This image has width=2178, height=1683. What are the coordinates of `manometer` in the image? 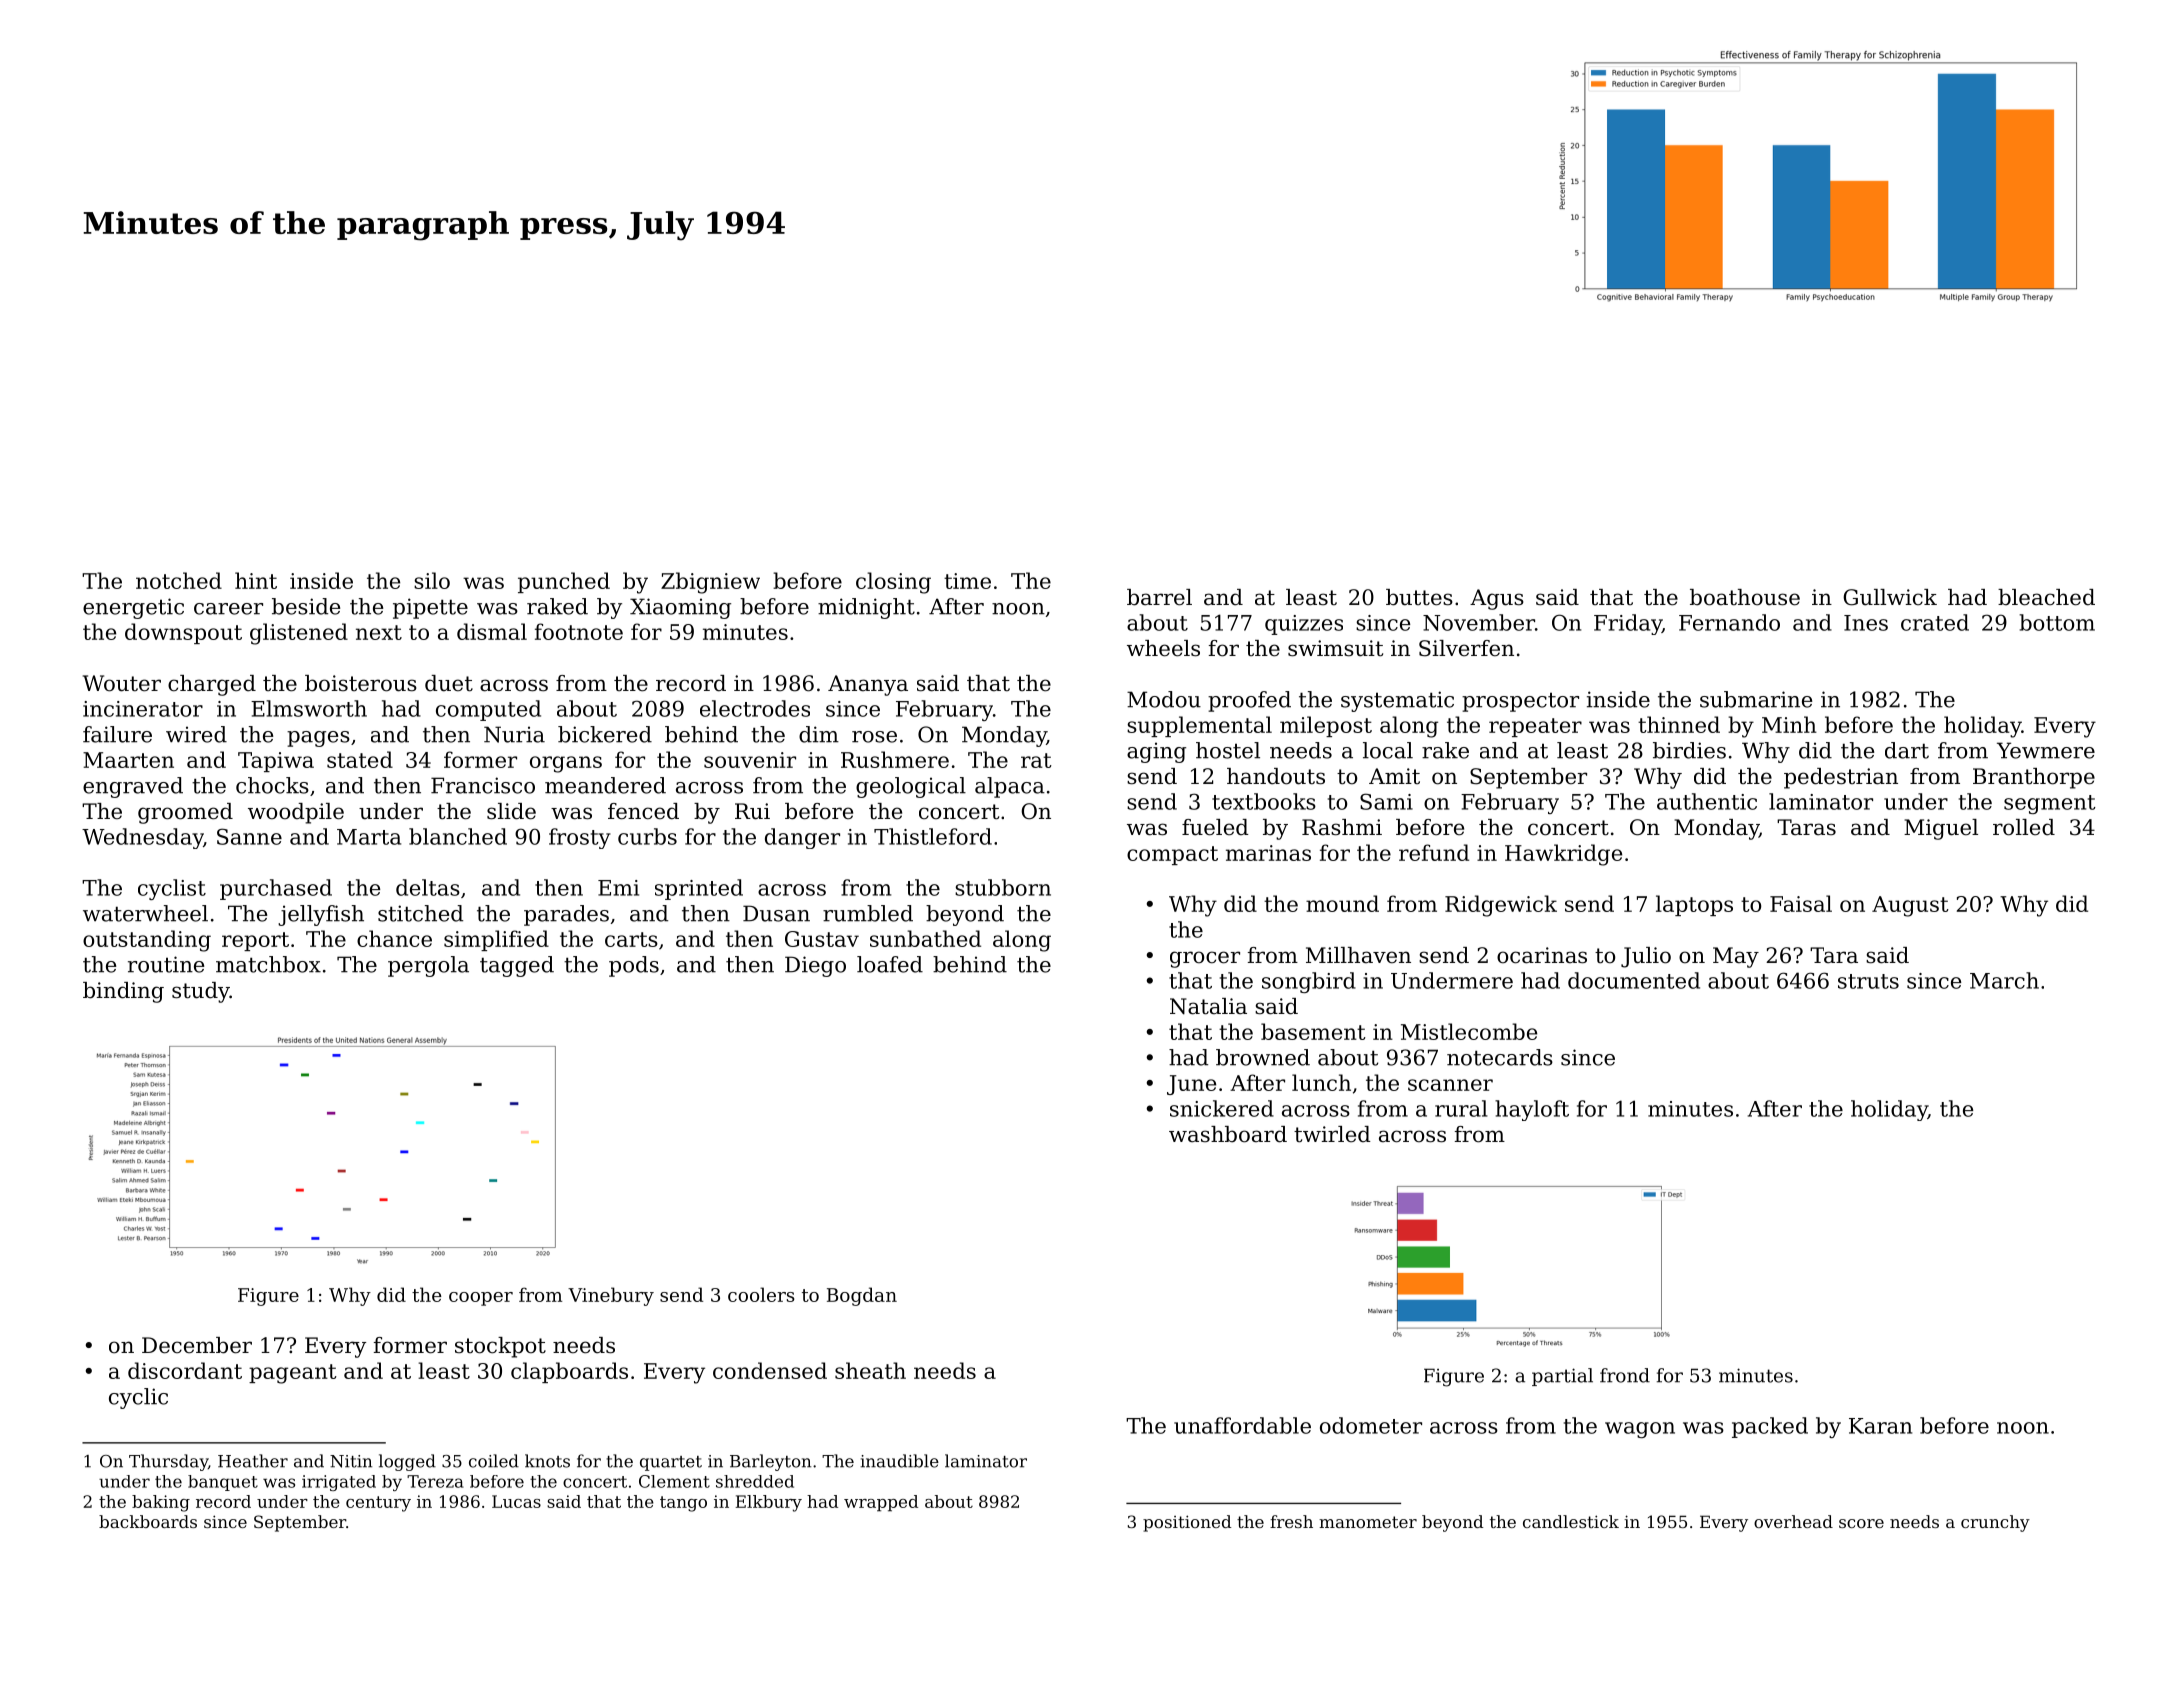 It's located at (1368, 1522).
